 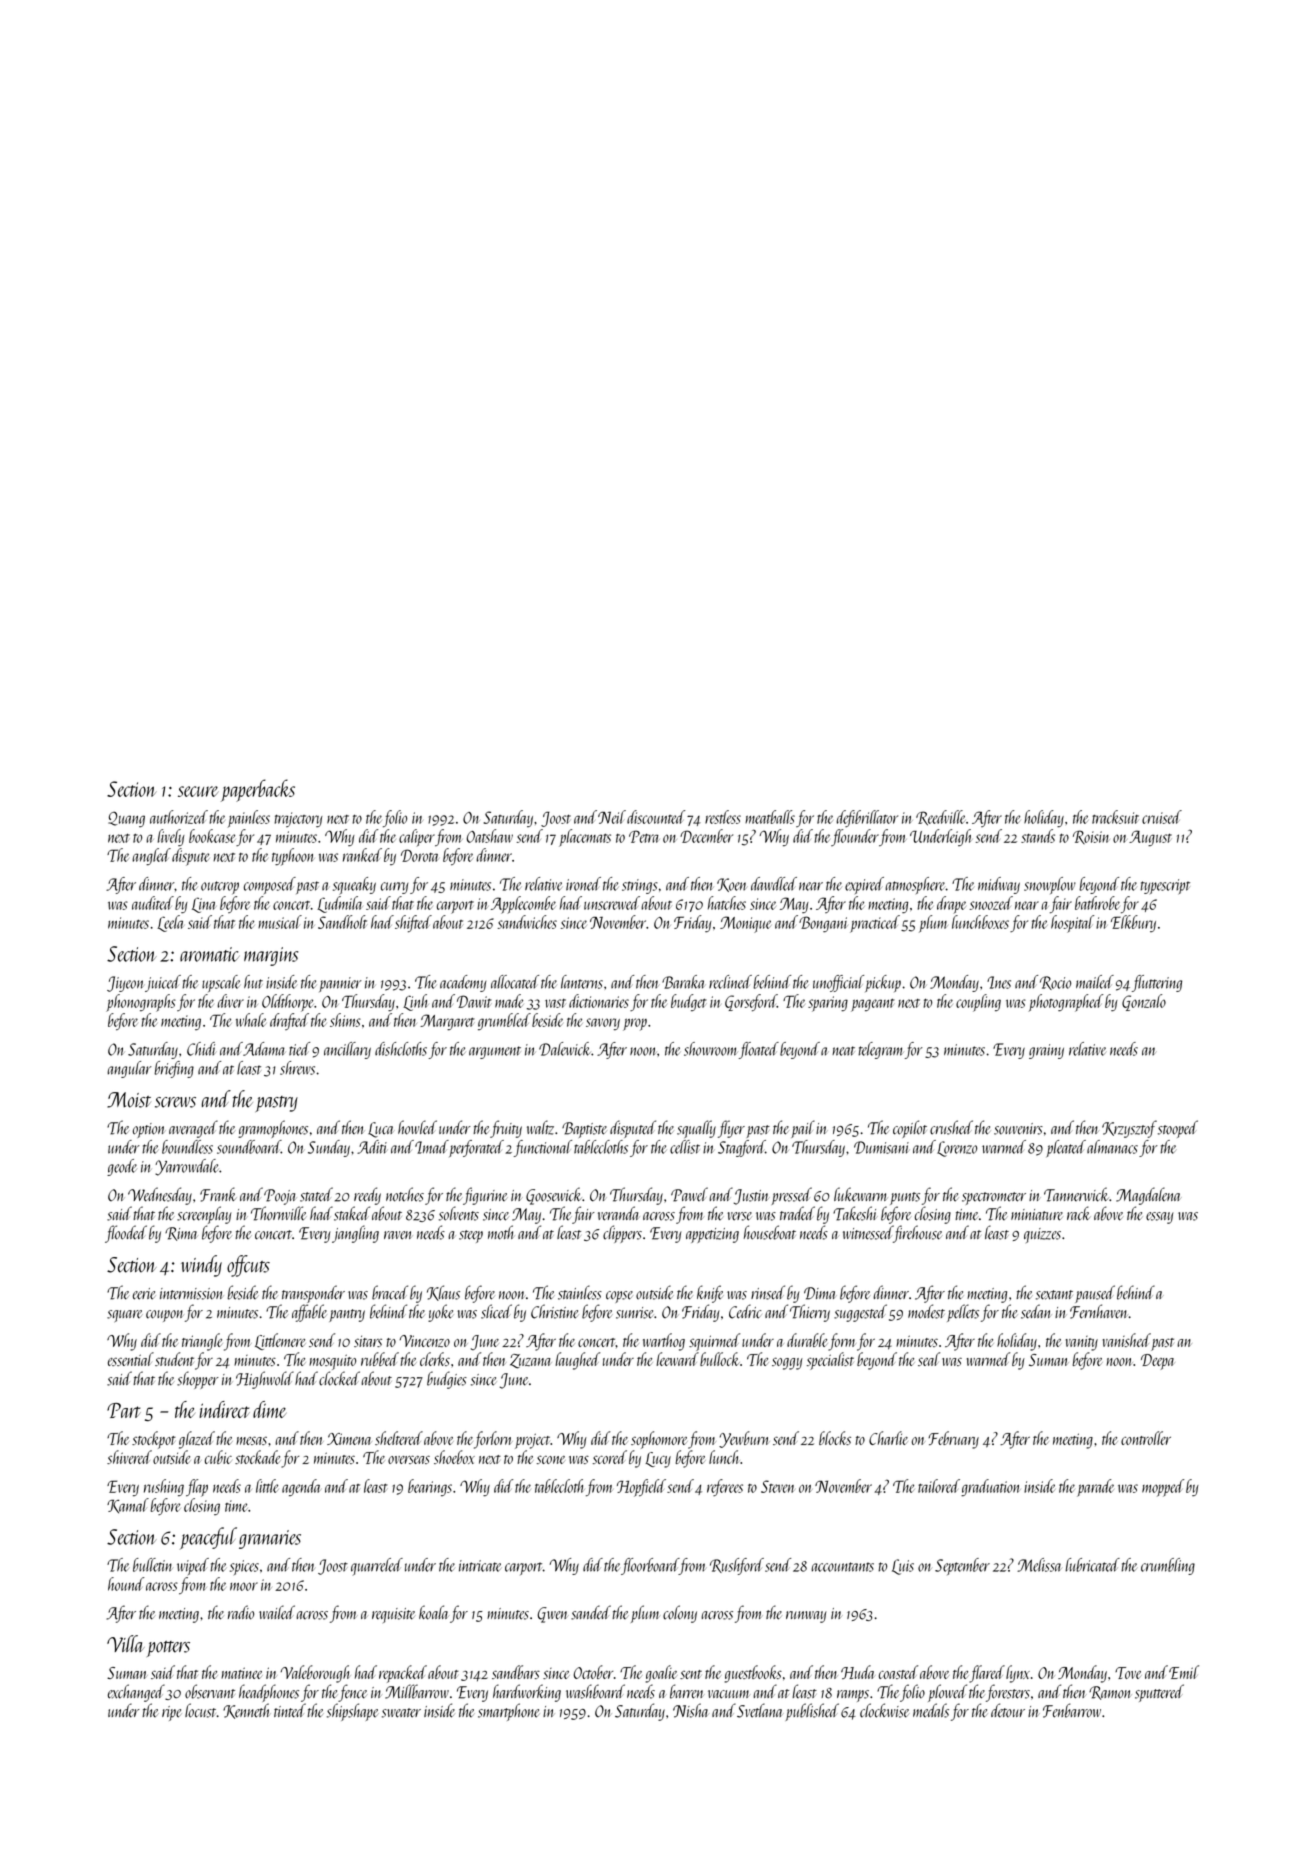 I want to click on bookcase, so click(x=212, y=836).
